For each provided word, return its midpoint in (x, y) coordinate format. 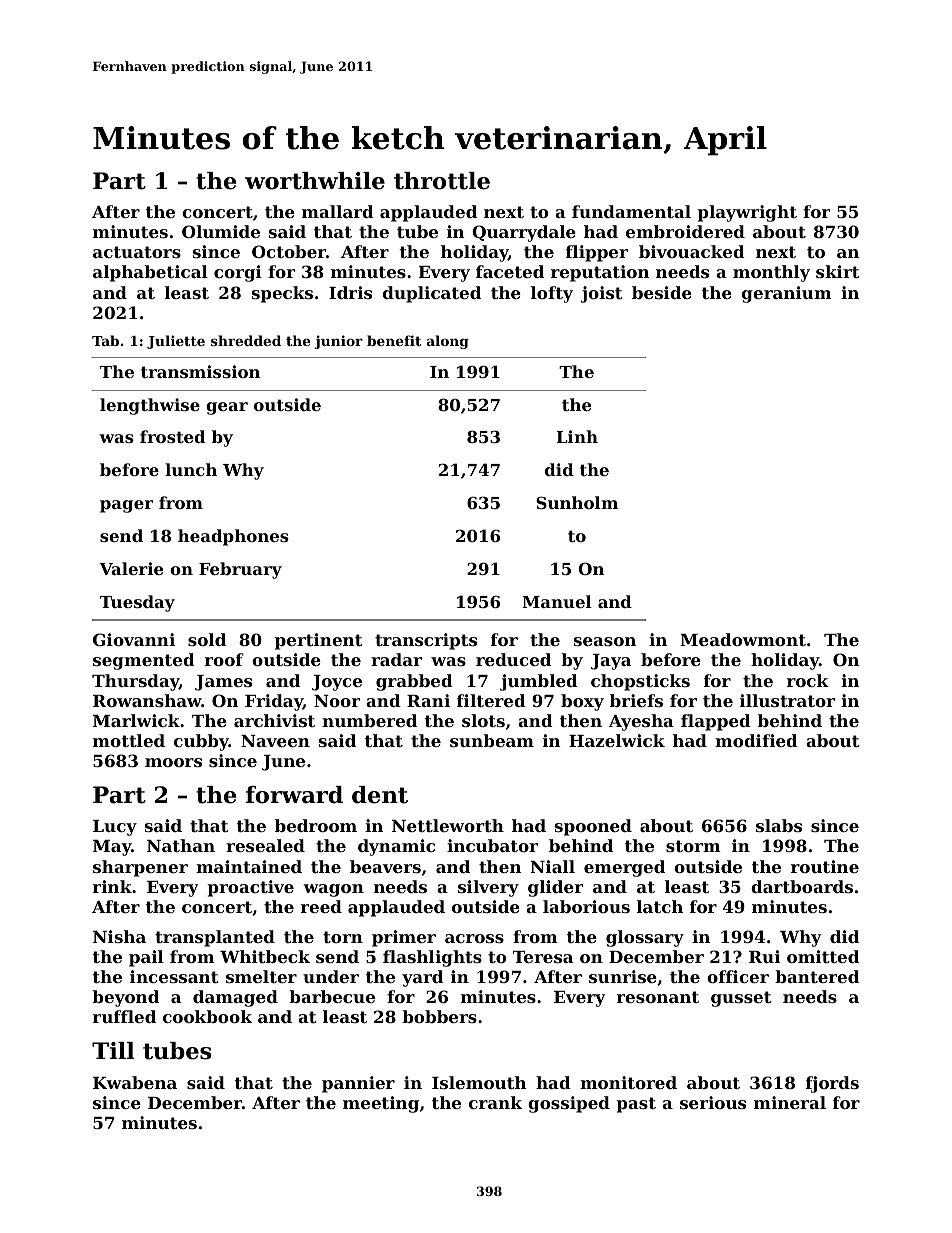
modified (756, 740)
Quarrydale (524, 233)
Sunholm (577, 502)
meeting (381, 1104)
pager (126, 506)
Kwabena (135, 1082)
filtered (491, 700)
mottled (129, 740)
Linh (577, 436)
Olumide (221, 231)
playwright (747, 213)
